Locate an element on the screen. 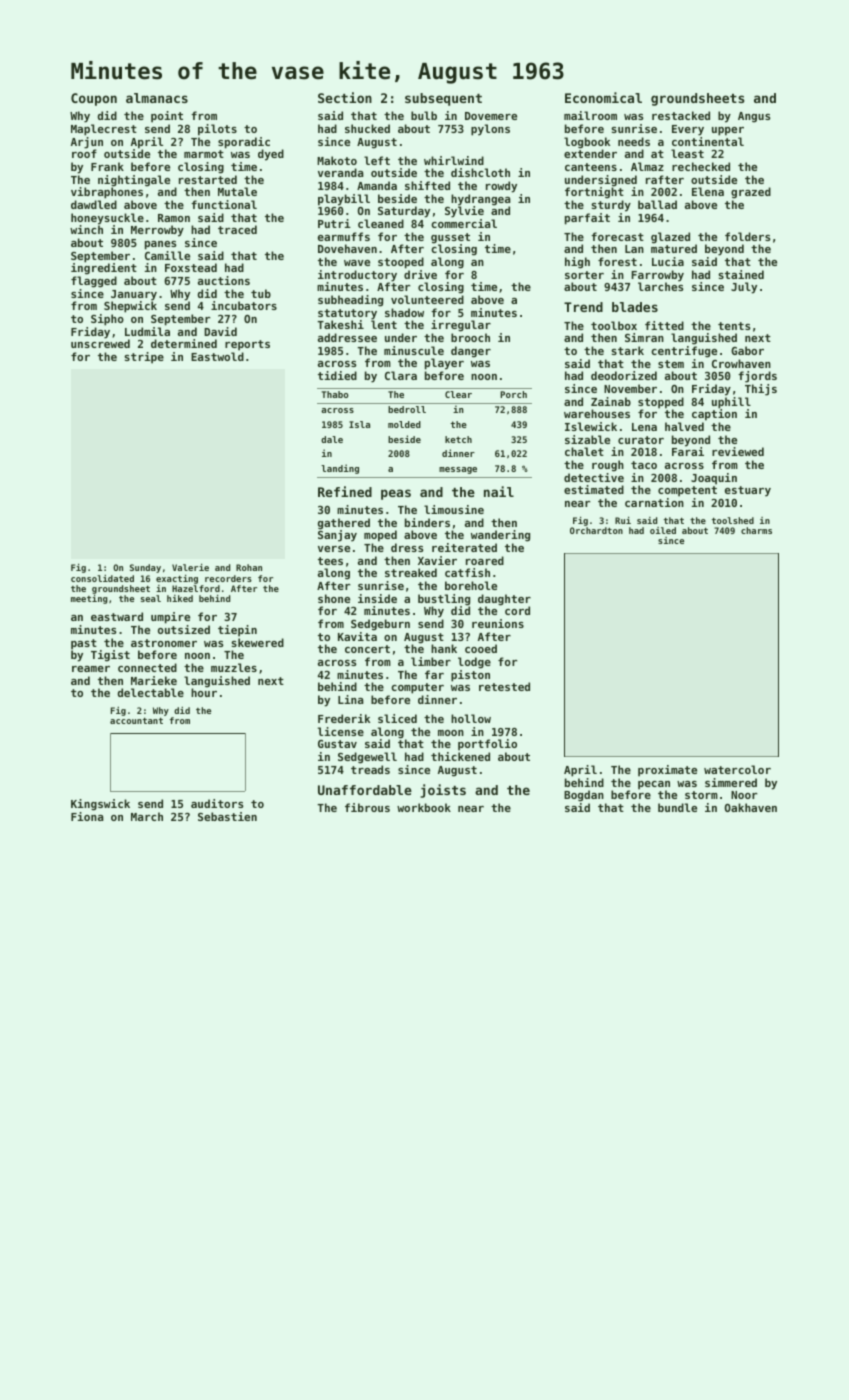 Image resolution: width=849 pixels, height=1400 pixels. needs is located at coordinates (634, 141).
